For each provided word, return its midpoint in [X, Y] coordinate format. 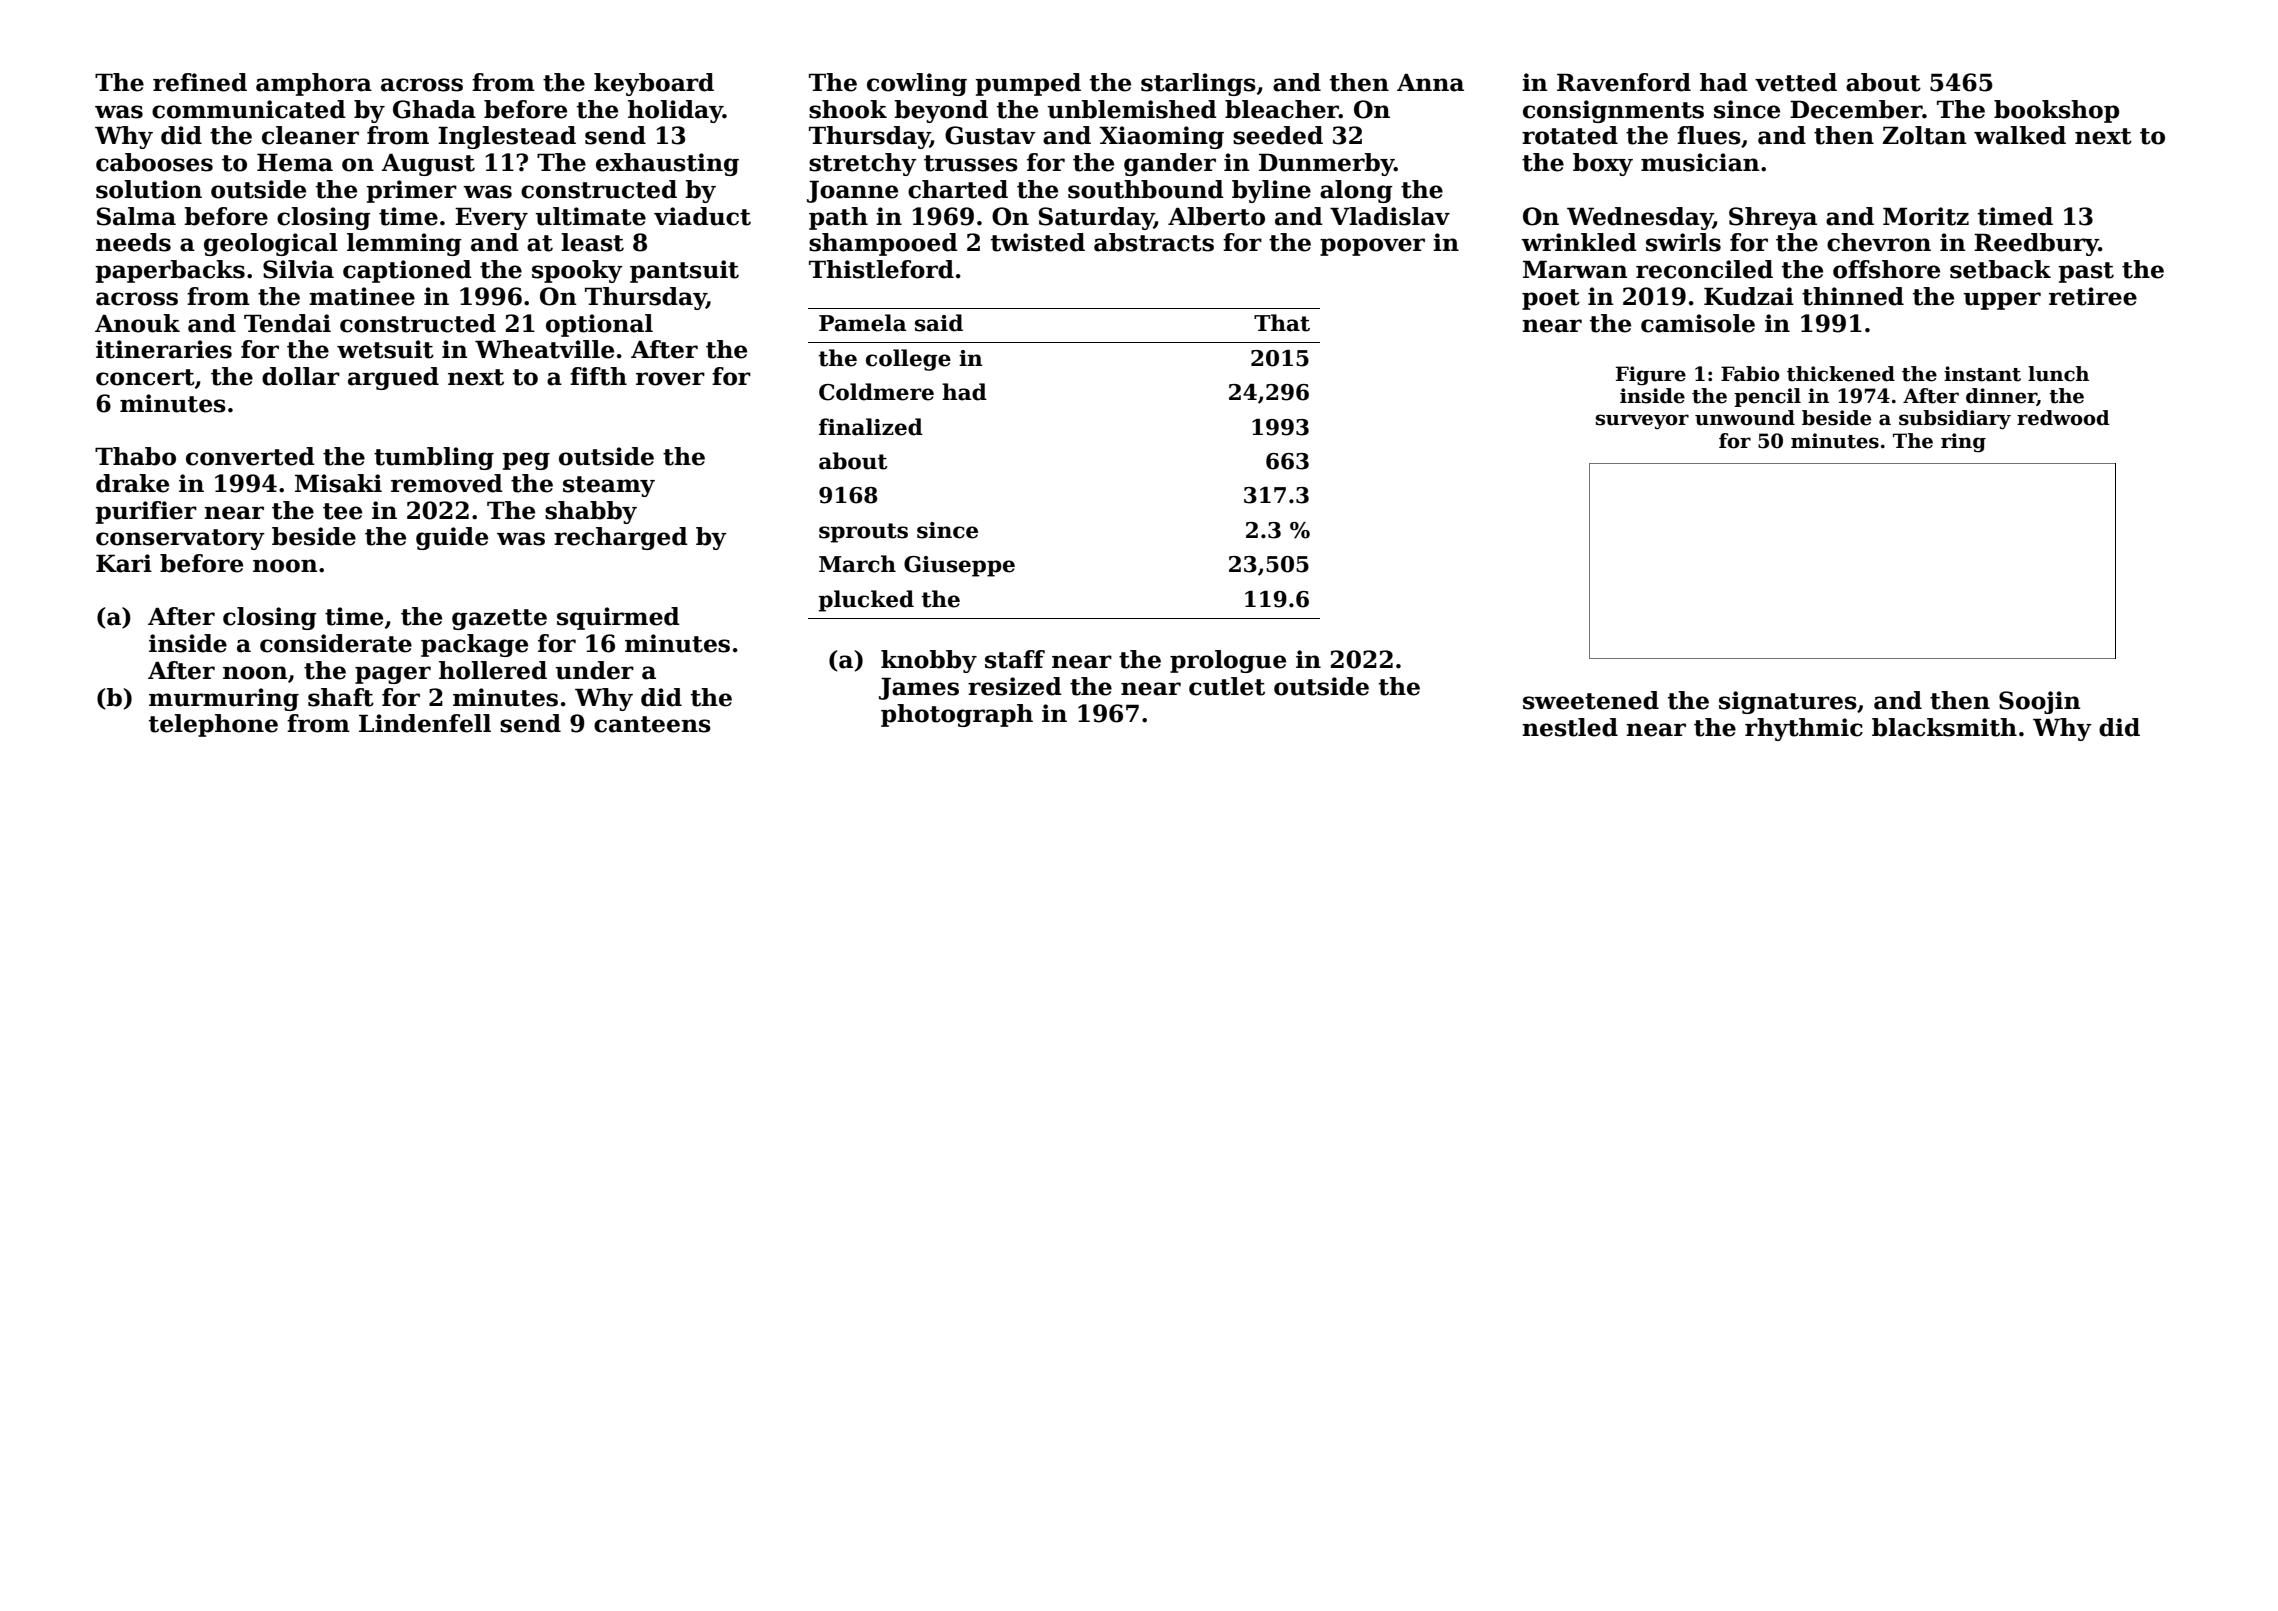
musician [1700, 162]
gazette [499, 619]
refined [200, 82]
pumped [1028, 84]
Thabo [135, 456]
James [919, 688]
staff [1015, 659]
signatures [1788, 702]
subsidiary [1955, 419]
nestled [1570, 727]
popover [1372, 247]
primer [412, 191]
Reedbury [2036, 244]
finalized [871, 427]
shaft [341, 697]
